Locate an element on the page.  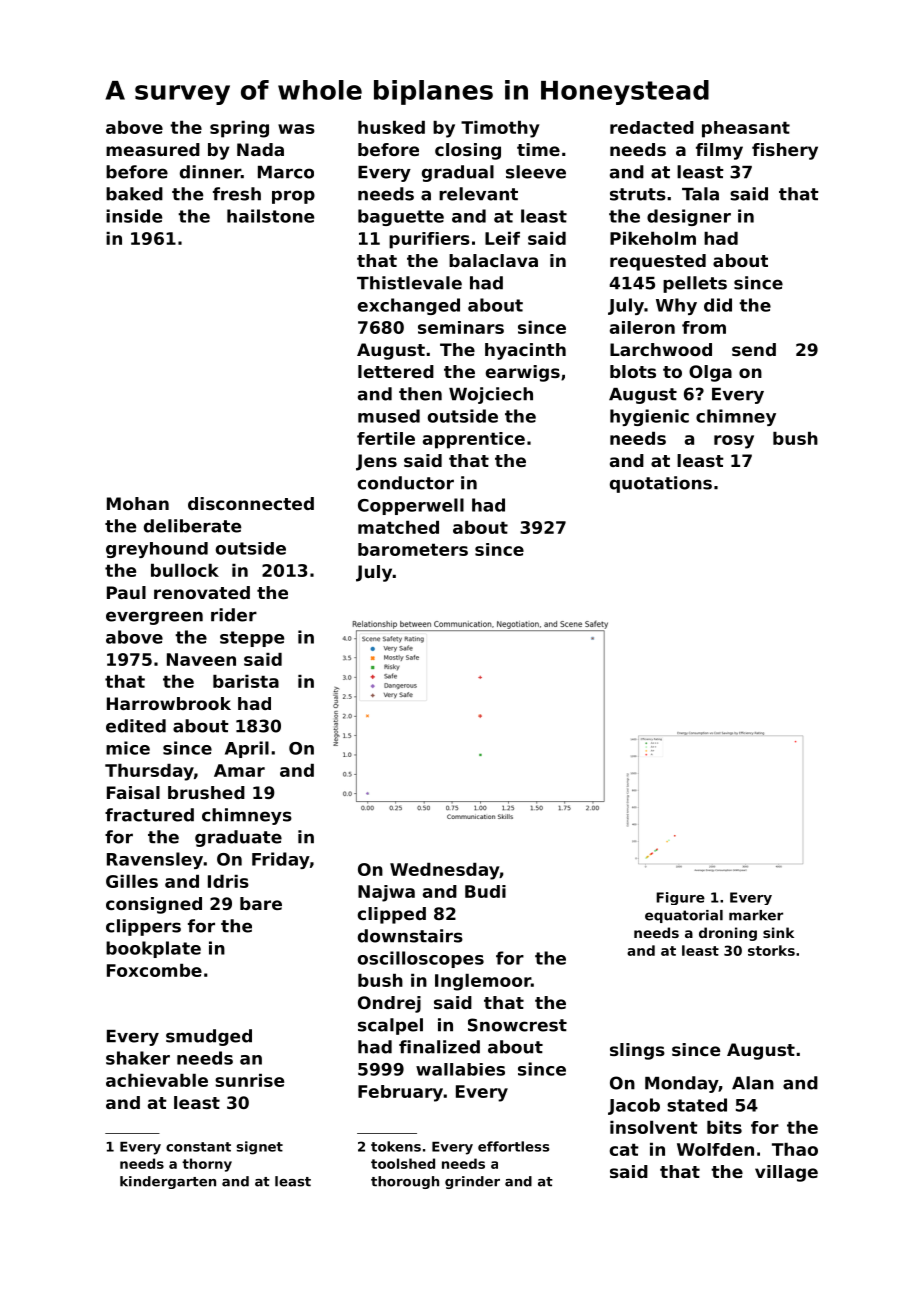
rosy is located at coordinates (734, 442).
